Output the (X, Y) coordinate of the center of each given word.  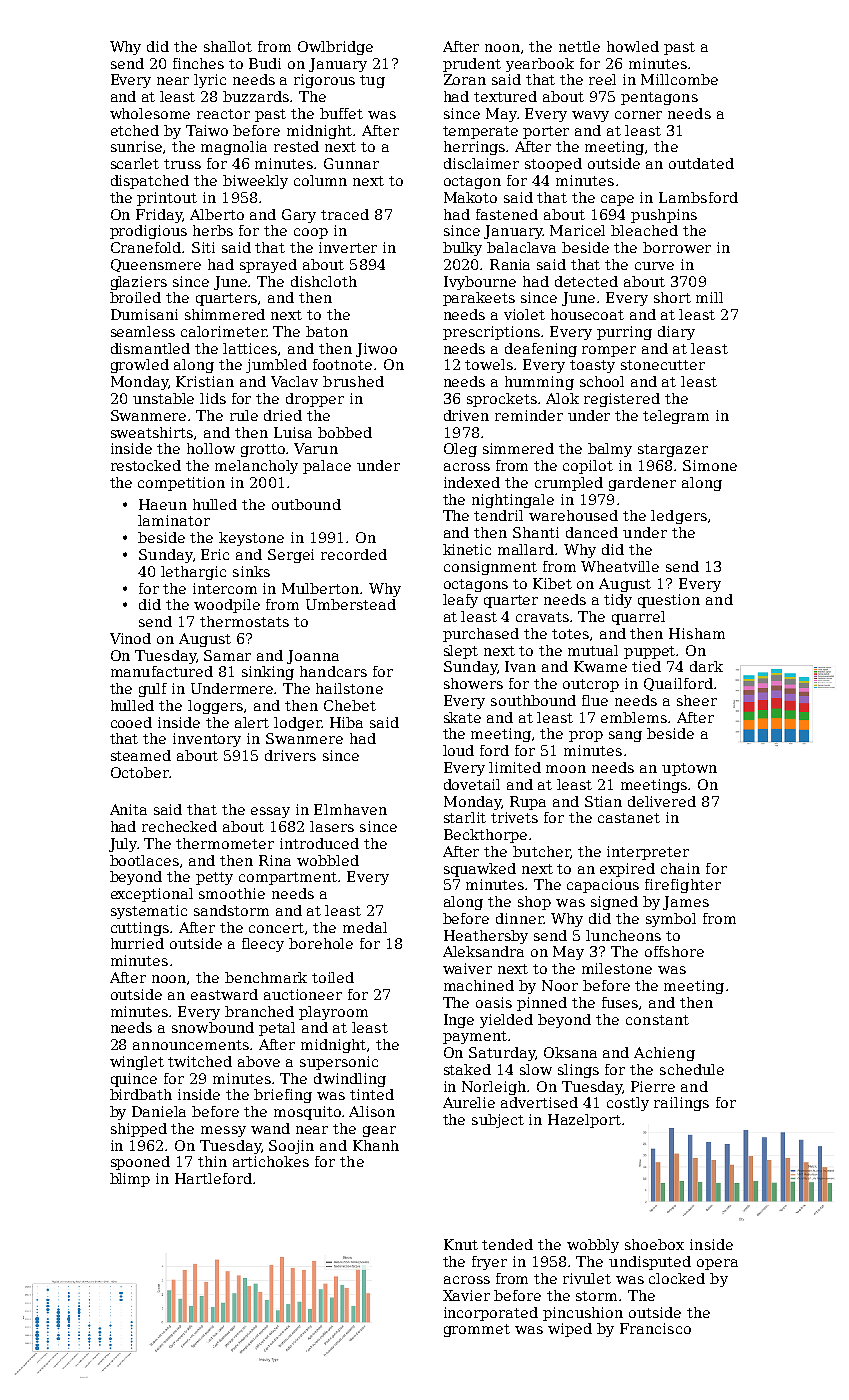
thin (212, 1161)
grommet (477, 1330)
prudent (472, 65)
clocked (677, 1278)
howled (633, 46)
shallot (228, 46)
